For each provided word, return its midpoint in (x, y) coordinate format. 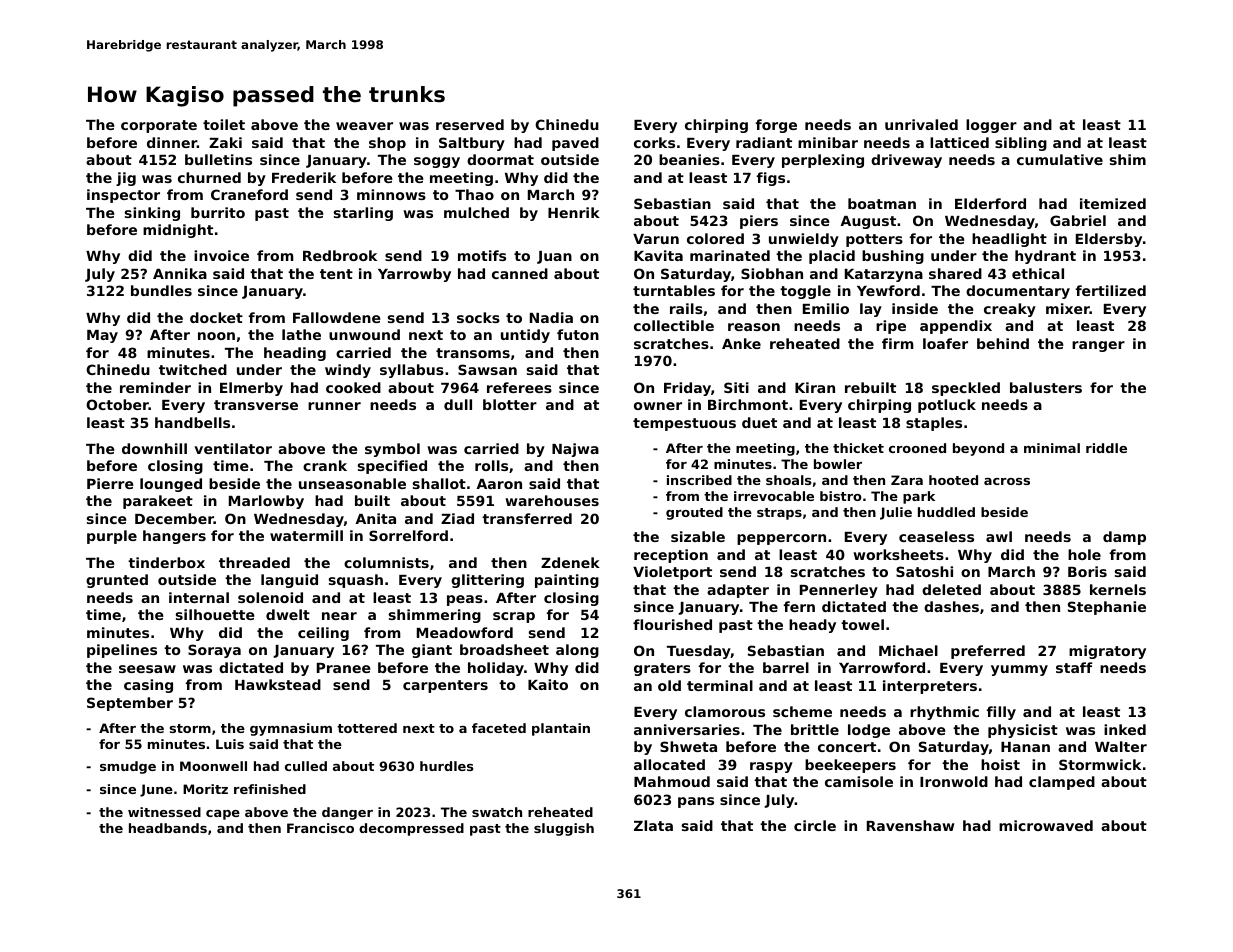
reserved (470, 124)
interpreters (930, 687)
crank (325, 465)
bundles (161, 290)
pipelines (122, 651)
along (577, 651)
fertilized (1111, 290)
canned (520, 273)
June (156, 790)
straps (779, 514)
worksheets (898, 554)
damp (1124, 538)
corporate (159, 126)
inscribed (699, 480)
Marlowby (266, 502)
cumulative (1060, 159)
